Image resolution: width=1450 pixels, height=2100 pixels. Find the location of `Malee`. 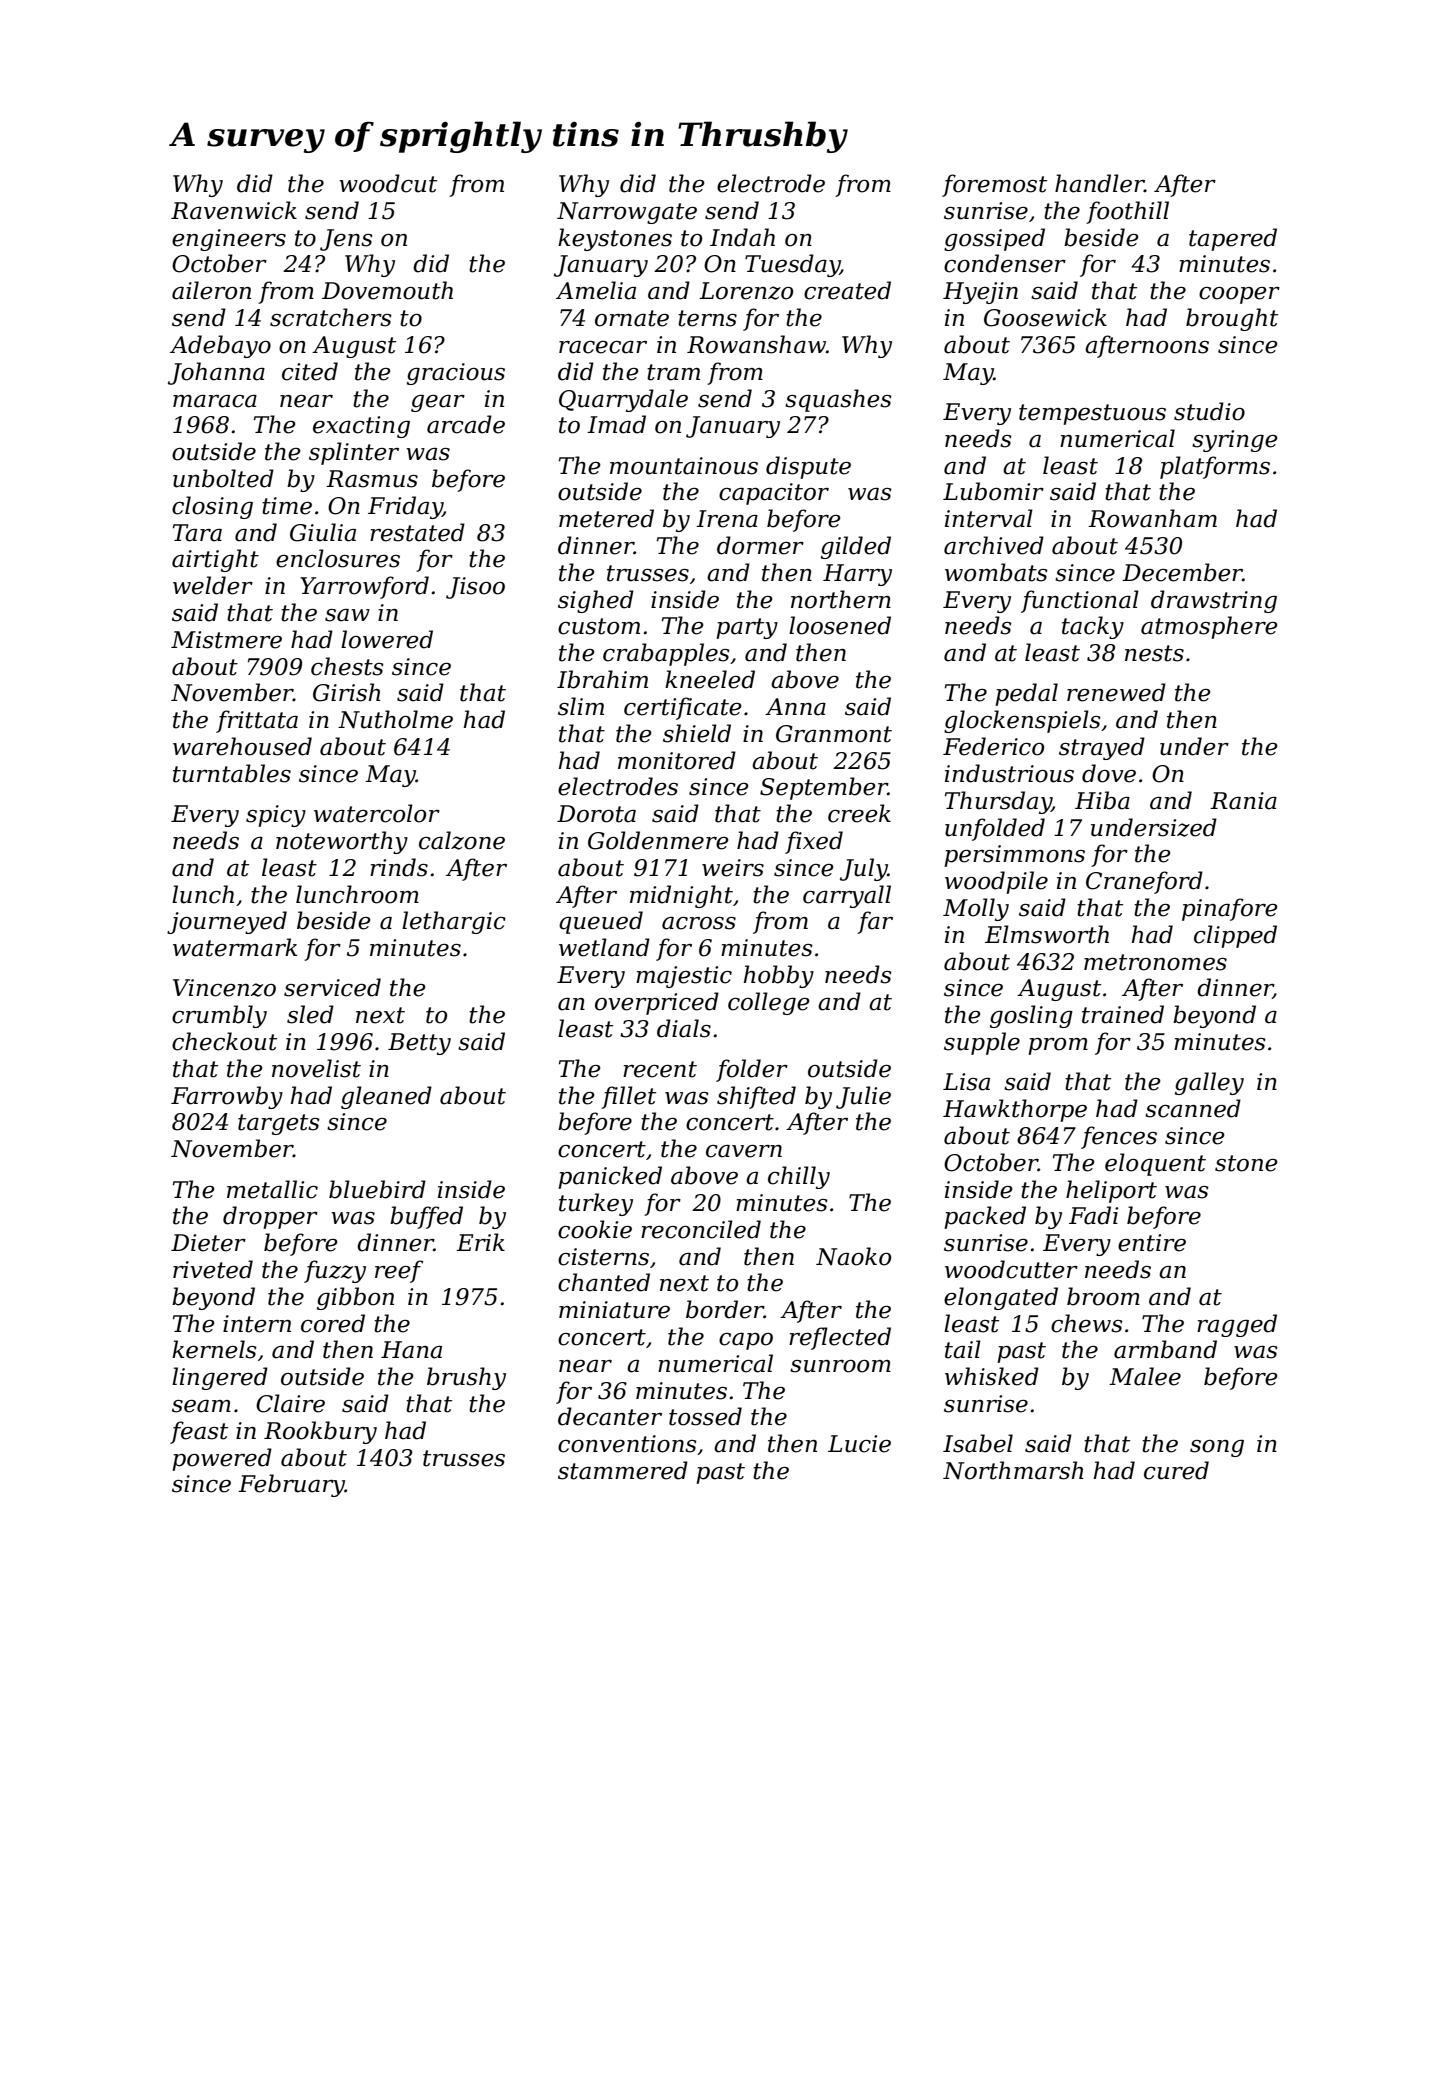

Malee is located at coordinates (1145, 1376).
